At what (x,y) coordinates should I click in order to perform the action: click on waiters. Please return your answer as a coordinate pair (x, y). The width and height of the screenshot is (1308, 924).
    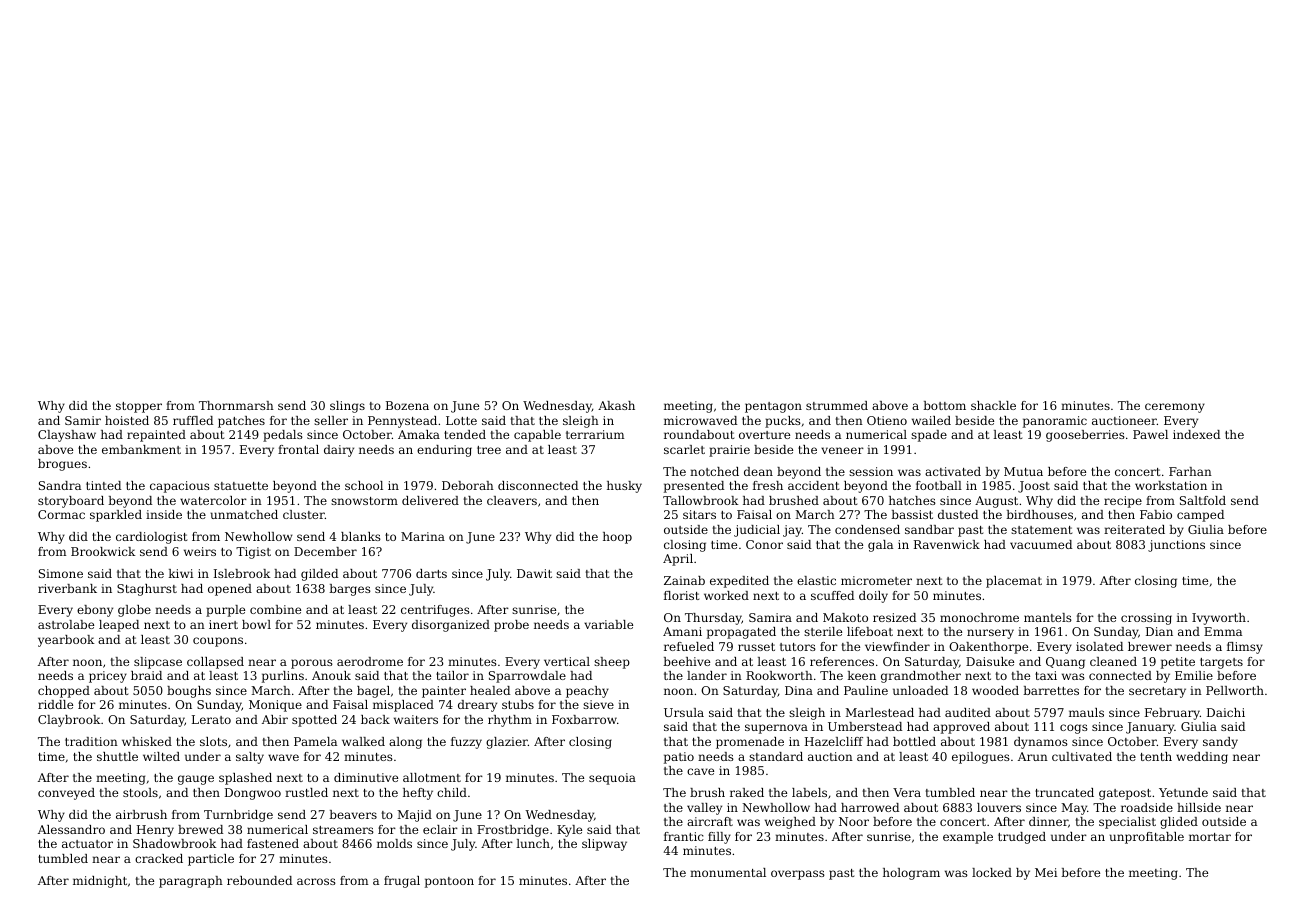
    Looking at the image, I should click on (416, 719).
